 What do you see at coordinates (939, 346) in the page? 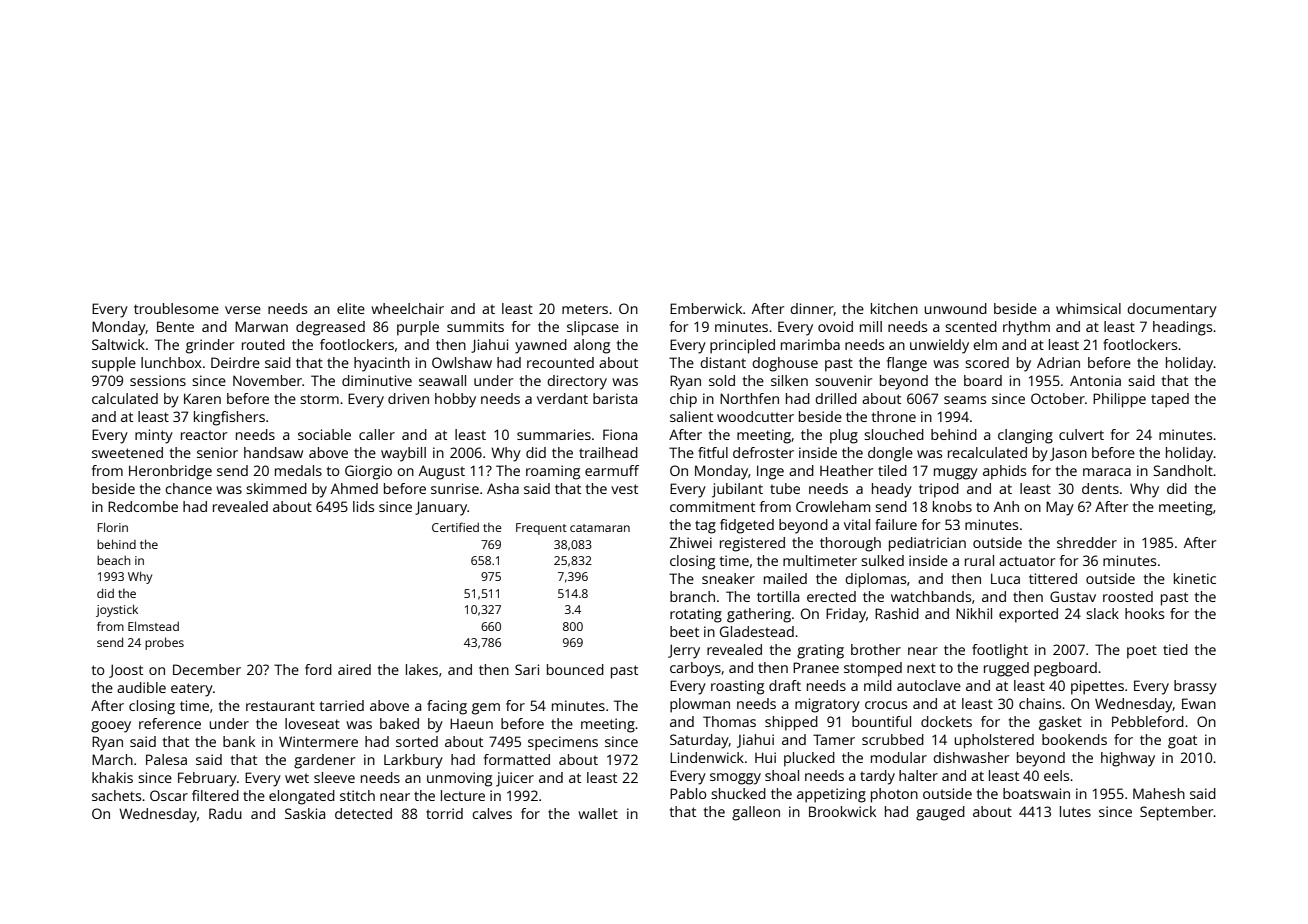
I see `unwieldy` at bounding box center [939, 346].
